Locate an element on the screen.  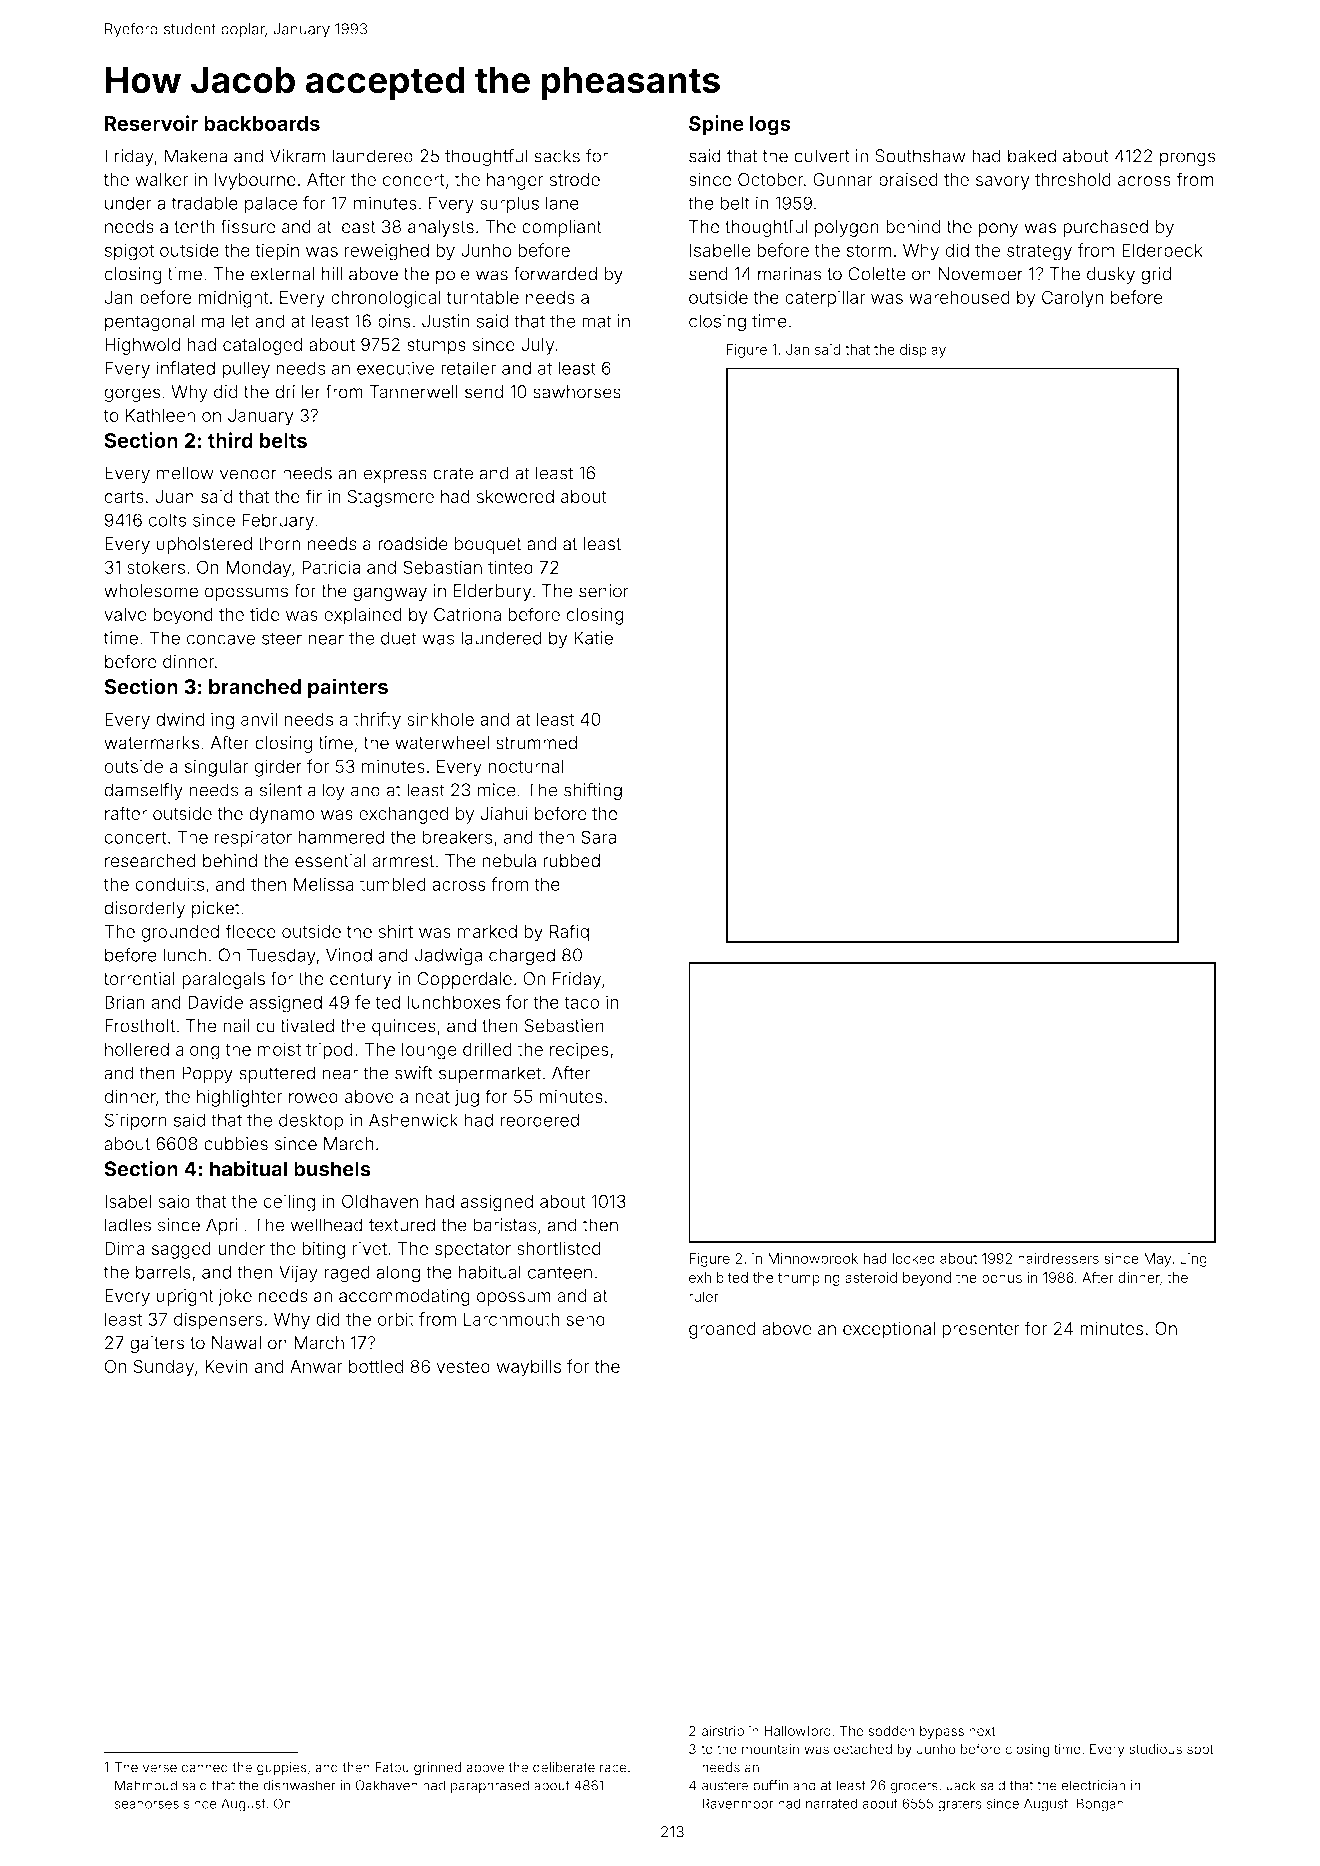
Bongani is located at coordinates (1102, 1805).
